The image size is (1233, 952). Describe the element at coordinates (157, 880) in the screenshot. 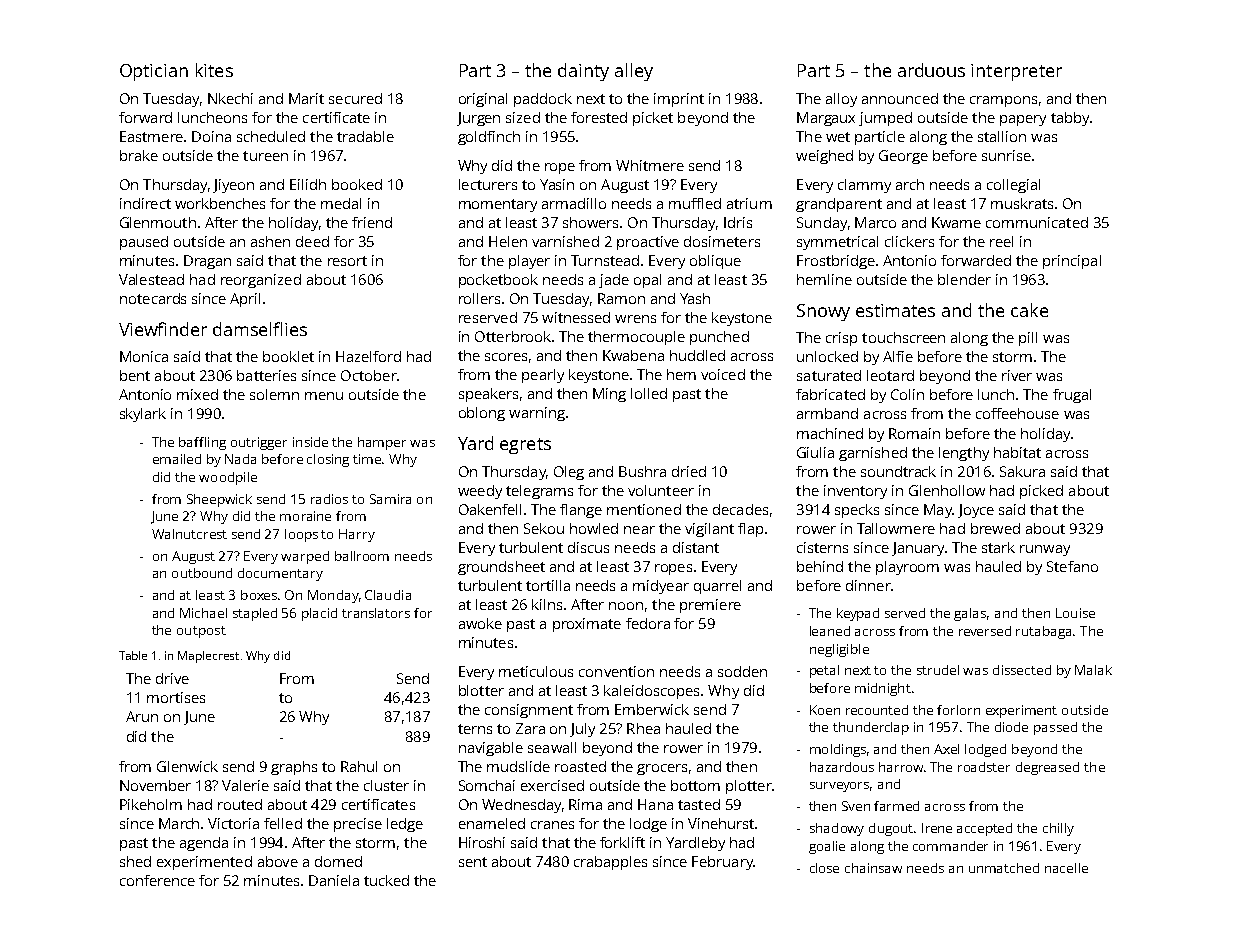

I see `conference` at that location.
